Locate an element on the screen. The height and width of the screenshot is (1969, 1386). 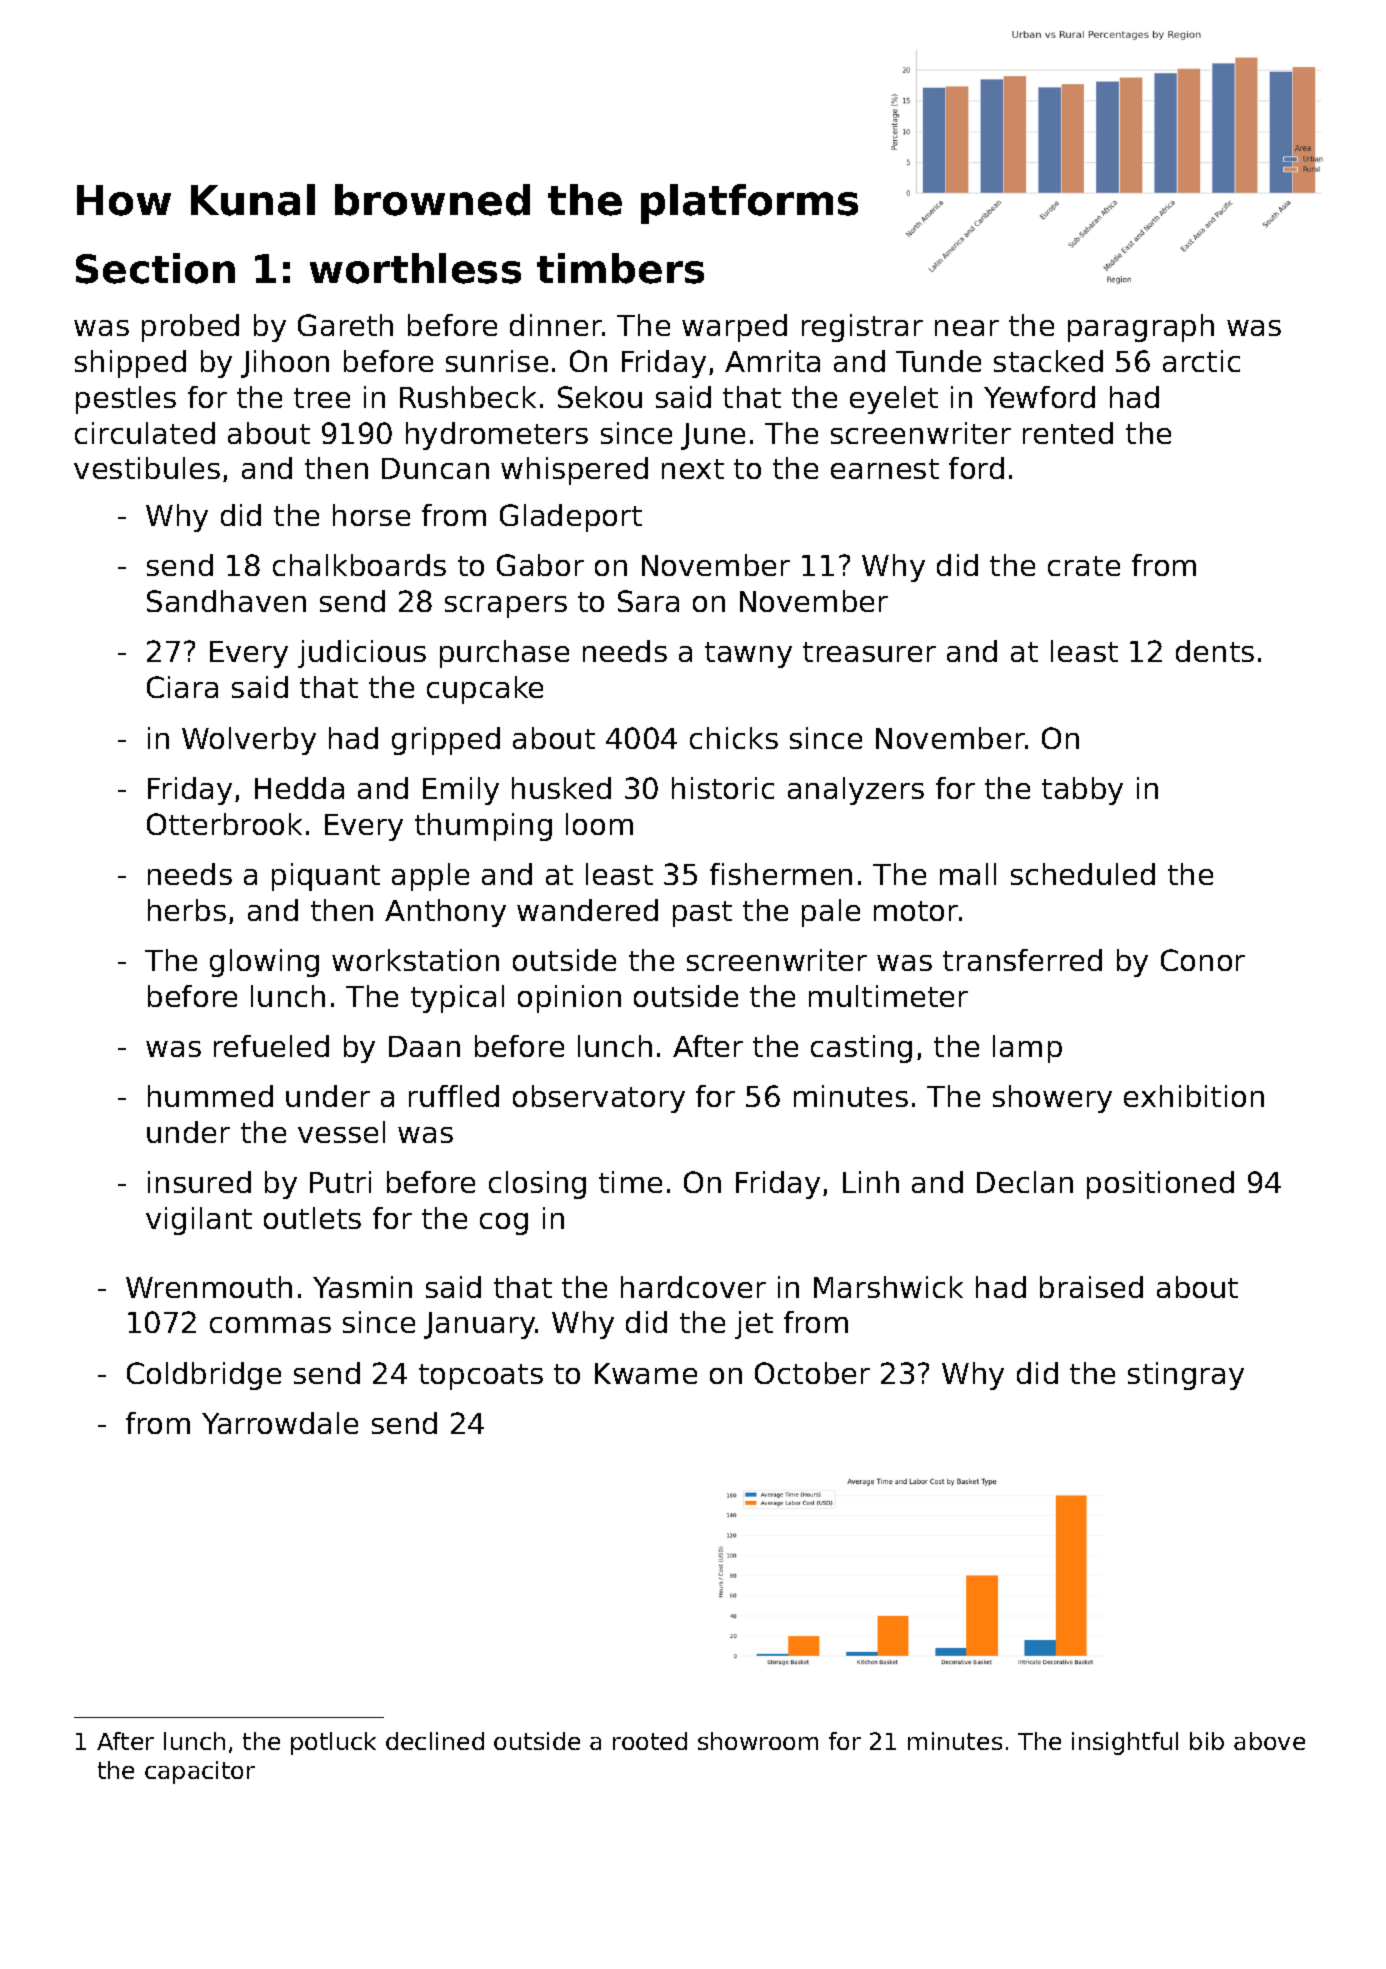
crate is located at coordinates (1084, 566).
